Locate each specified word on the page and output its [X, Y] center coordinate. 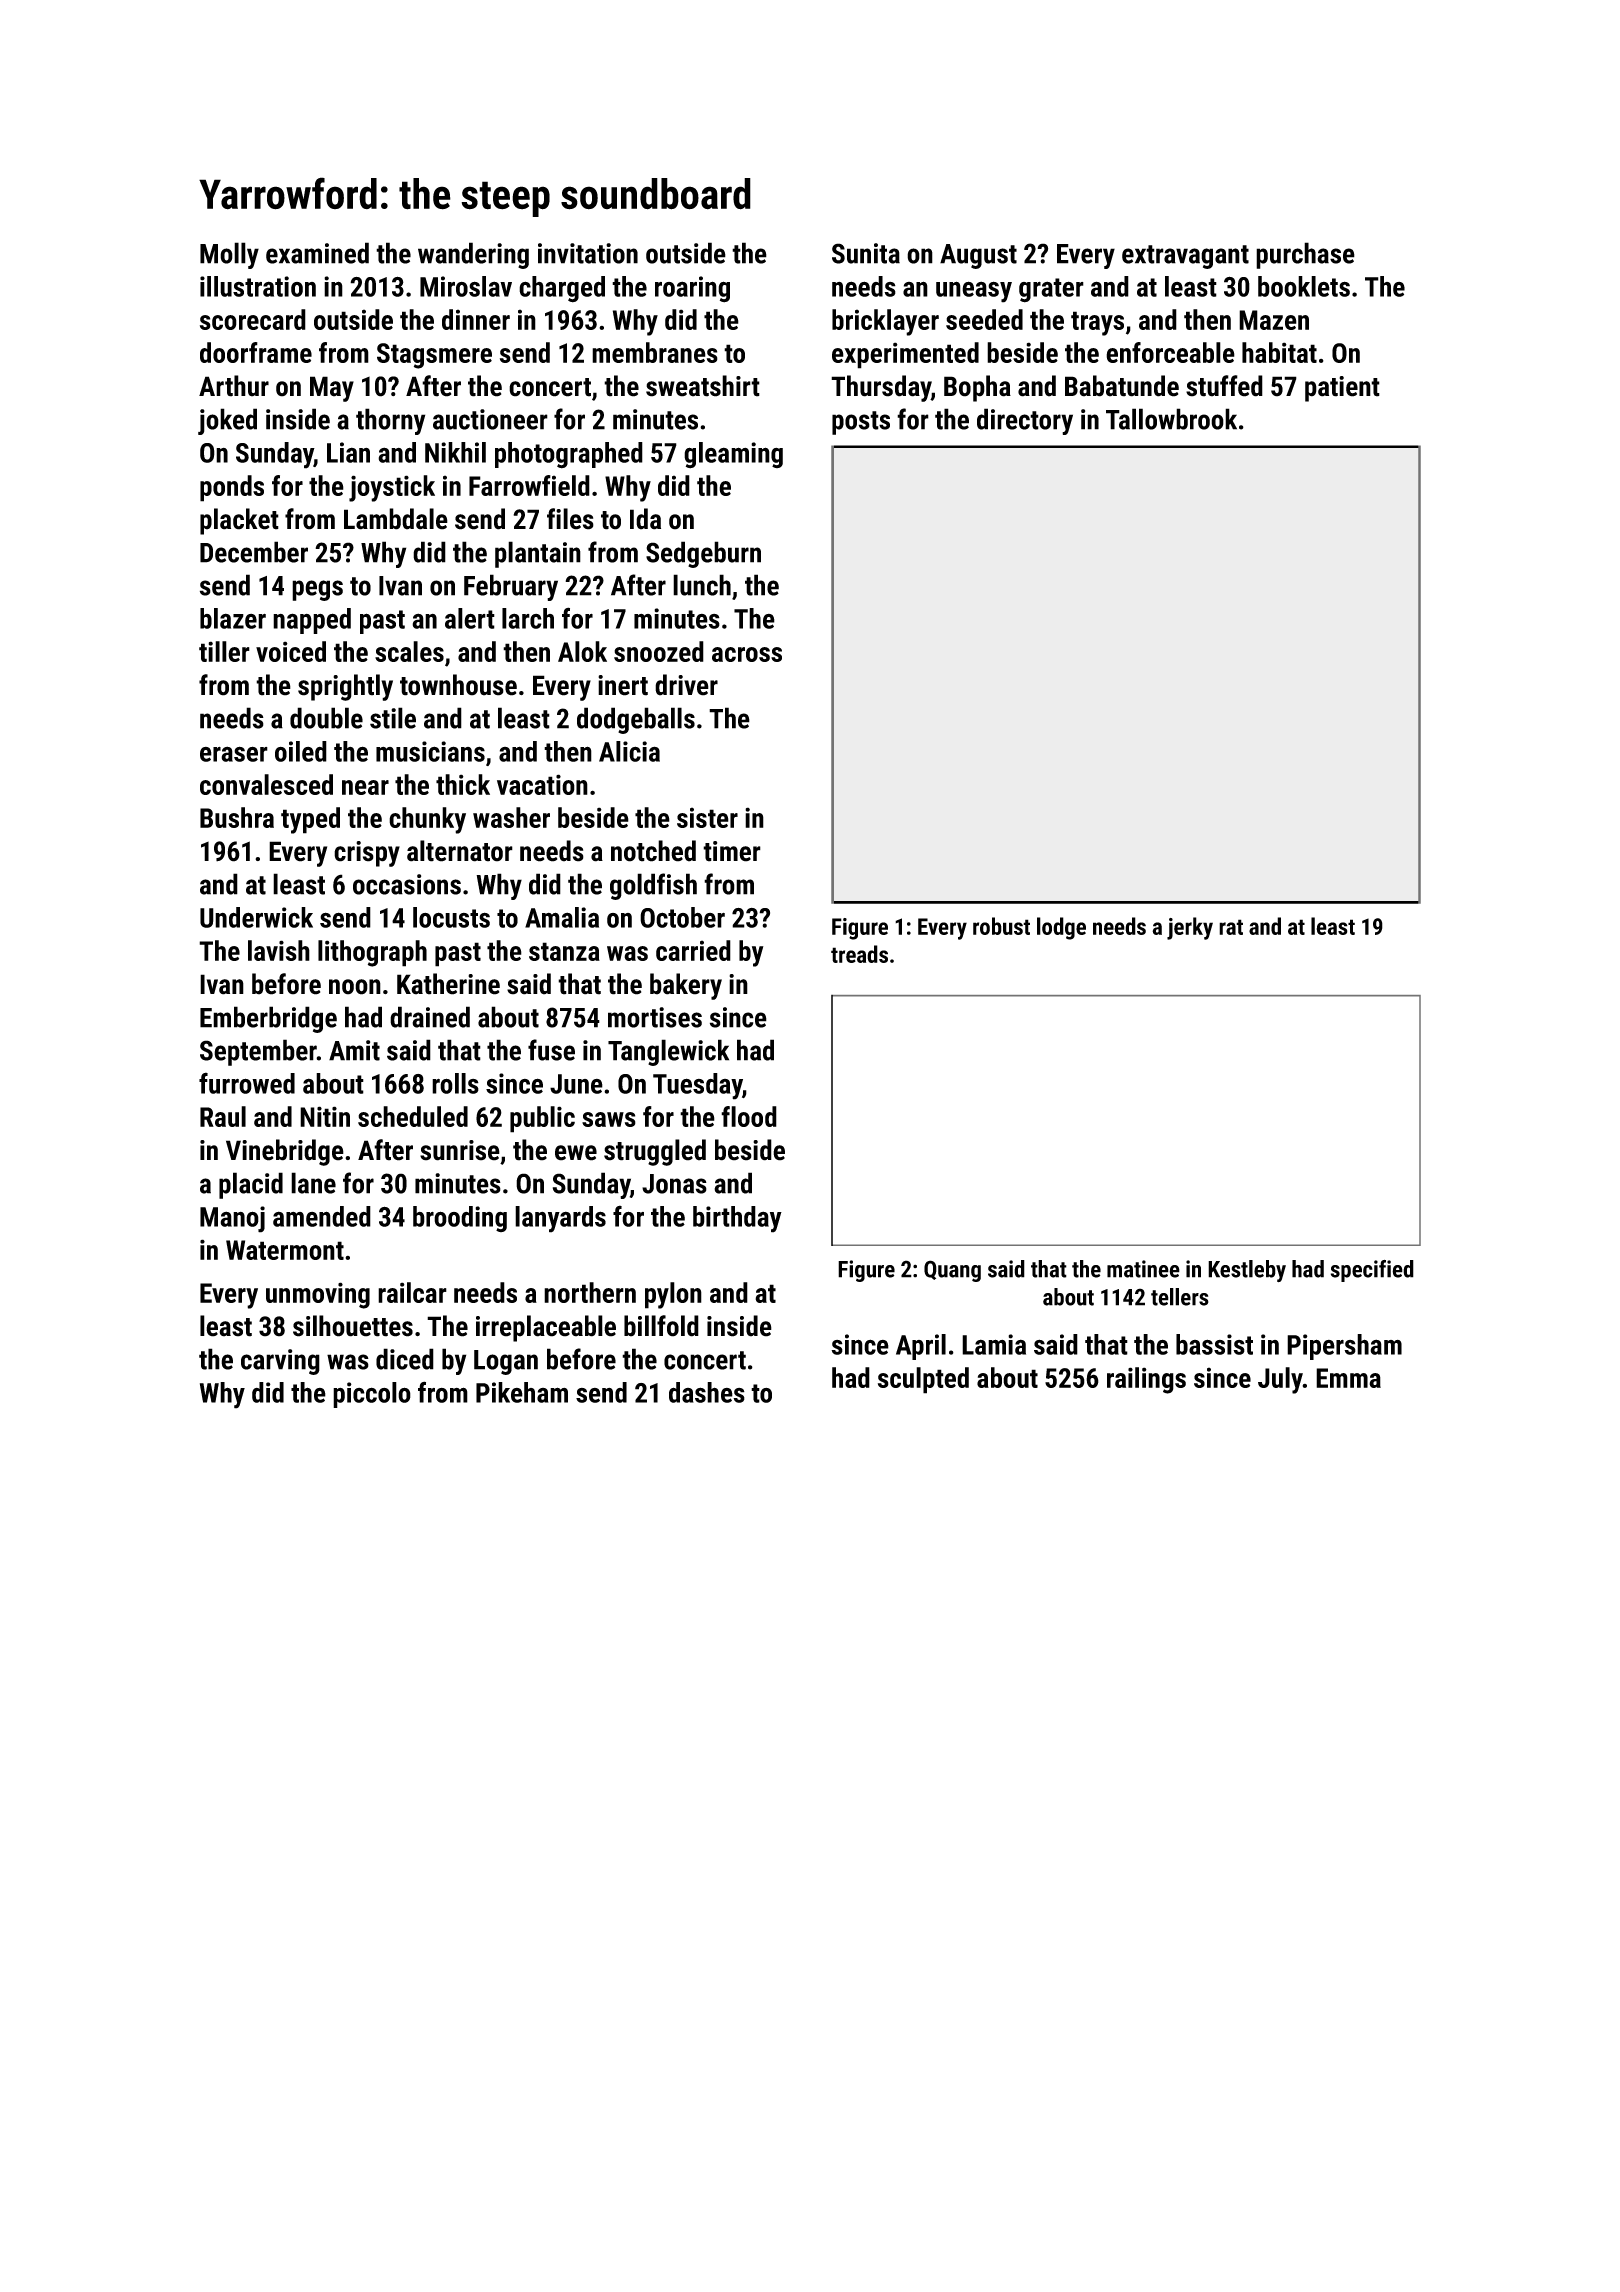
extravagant [1185, 257]
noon [355, 987]
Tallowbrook [1171, 419]
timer [732, 851]
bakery [686, 986]
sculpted [923, 1380]
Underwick [256, 917]
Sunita [866, 253]
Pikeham [522, 1392]
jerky [1190, 928]
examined [317, 253]
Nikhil [455, 452]
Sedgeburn [703, 554]
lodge [1061, 928]
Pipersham [1344, 1347]
